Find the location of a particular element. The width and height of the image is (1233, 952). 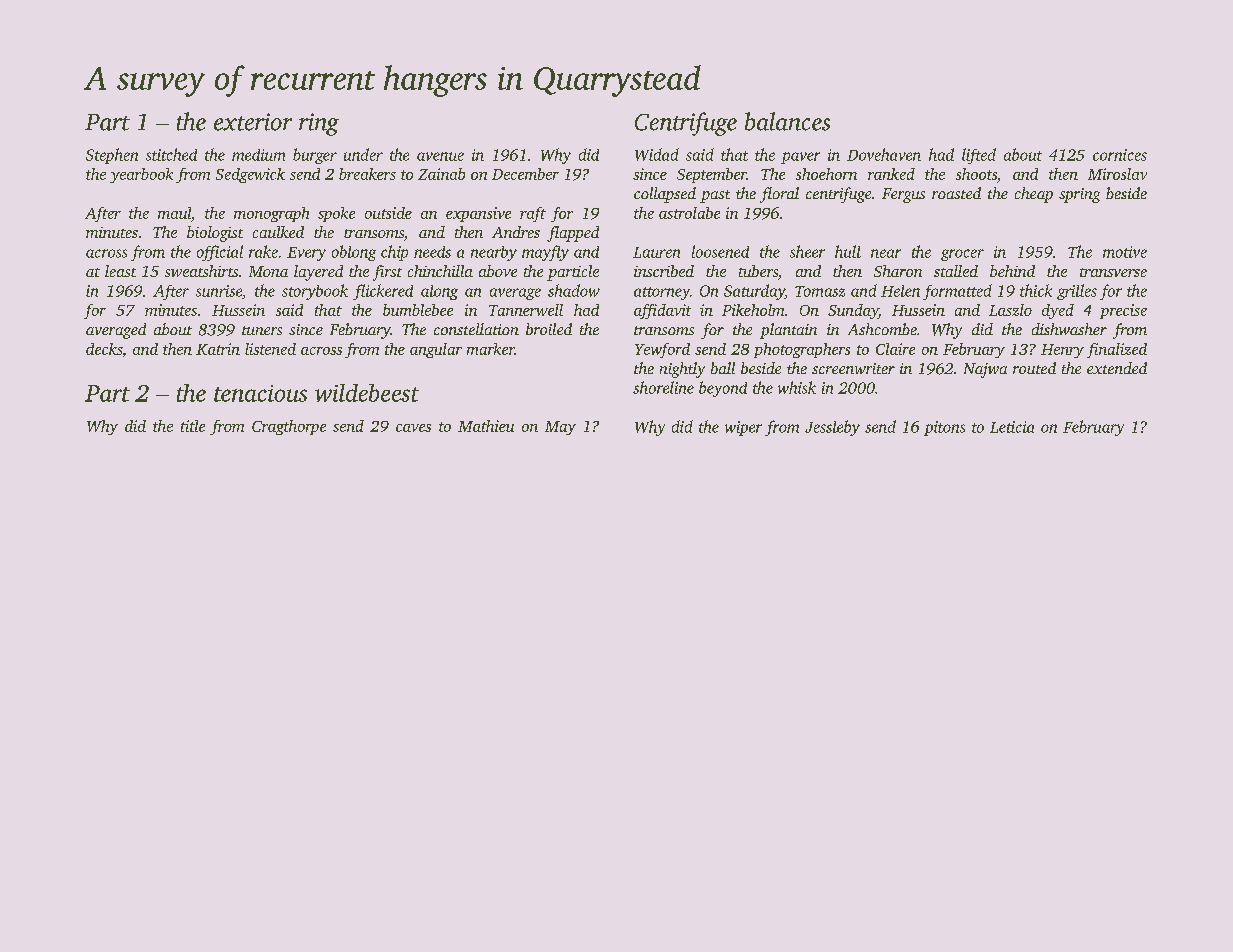

behind is located at coordinates (1012, 271).
